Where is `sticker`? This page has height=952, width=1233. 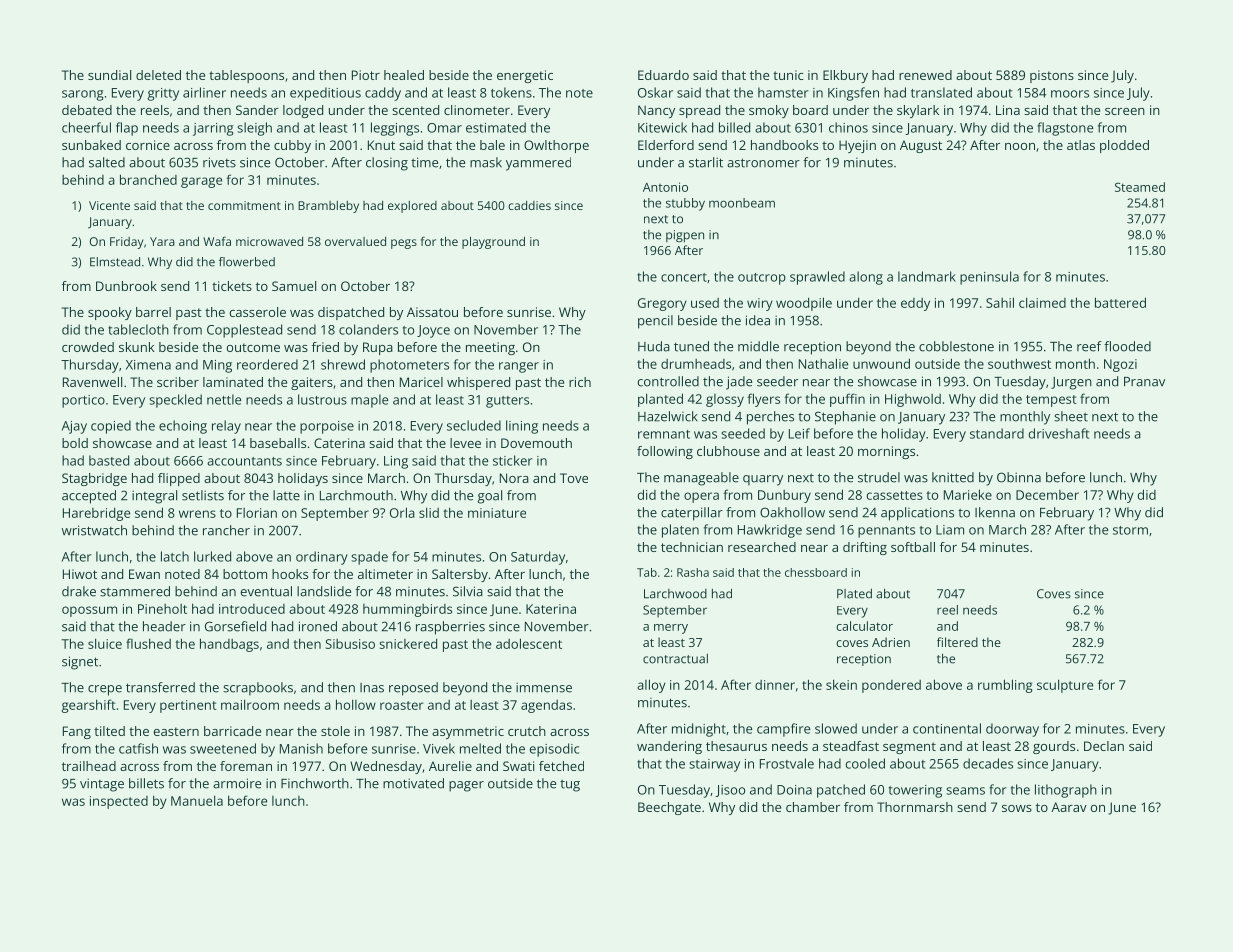
sticker is located at coordinates (513, 460).
